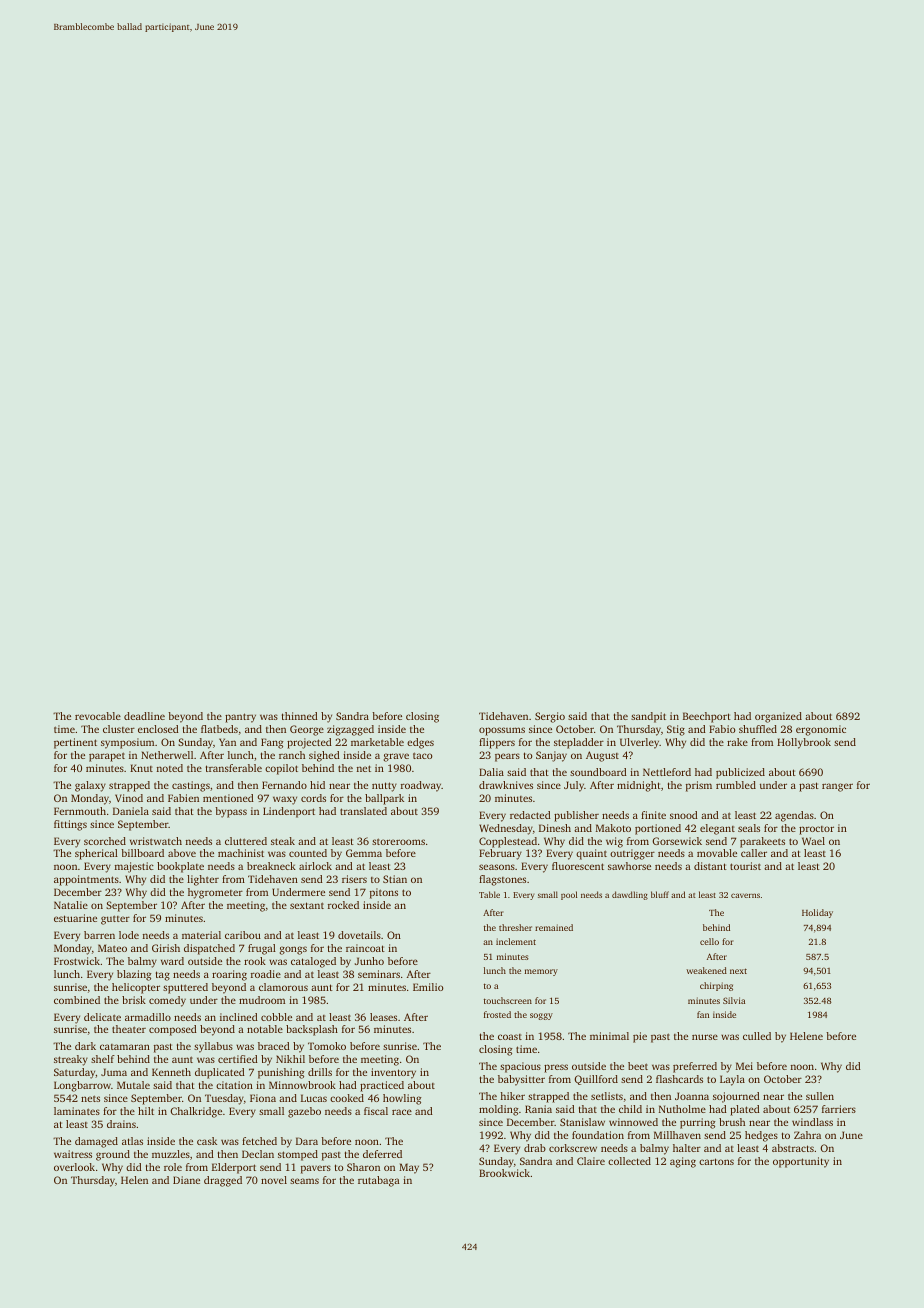 The image size is (924, 1308). What do you see at coordinates (734, 1000) in the document?
I see `Silvia` at bounding box center [734, 1000].
